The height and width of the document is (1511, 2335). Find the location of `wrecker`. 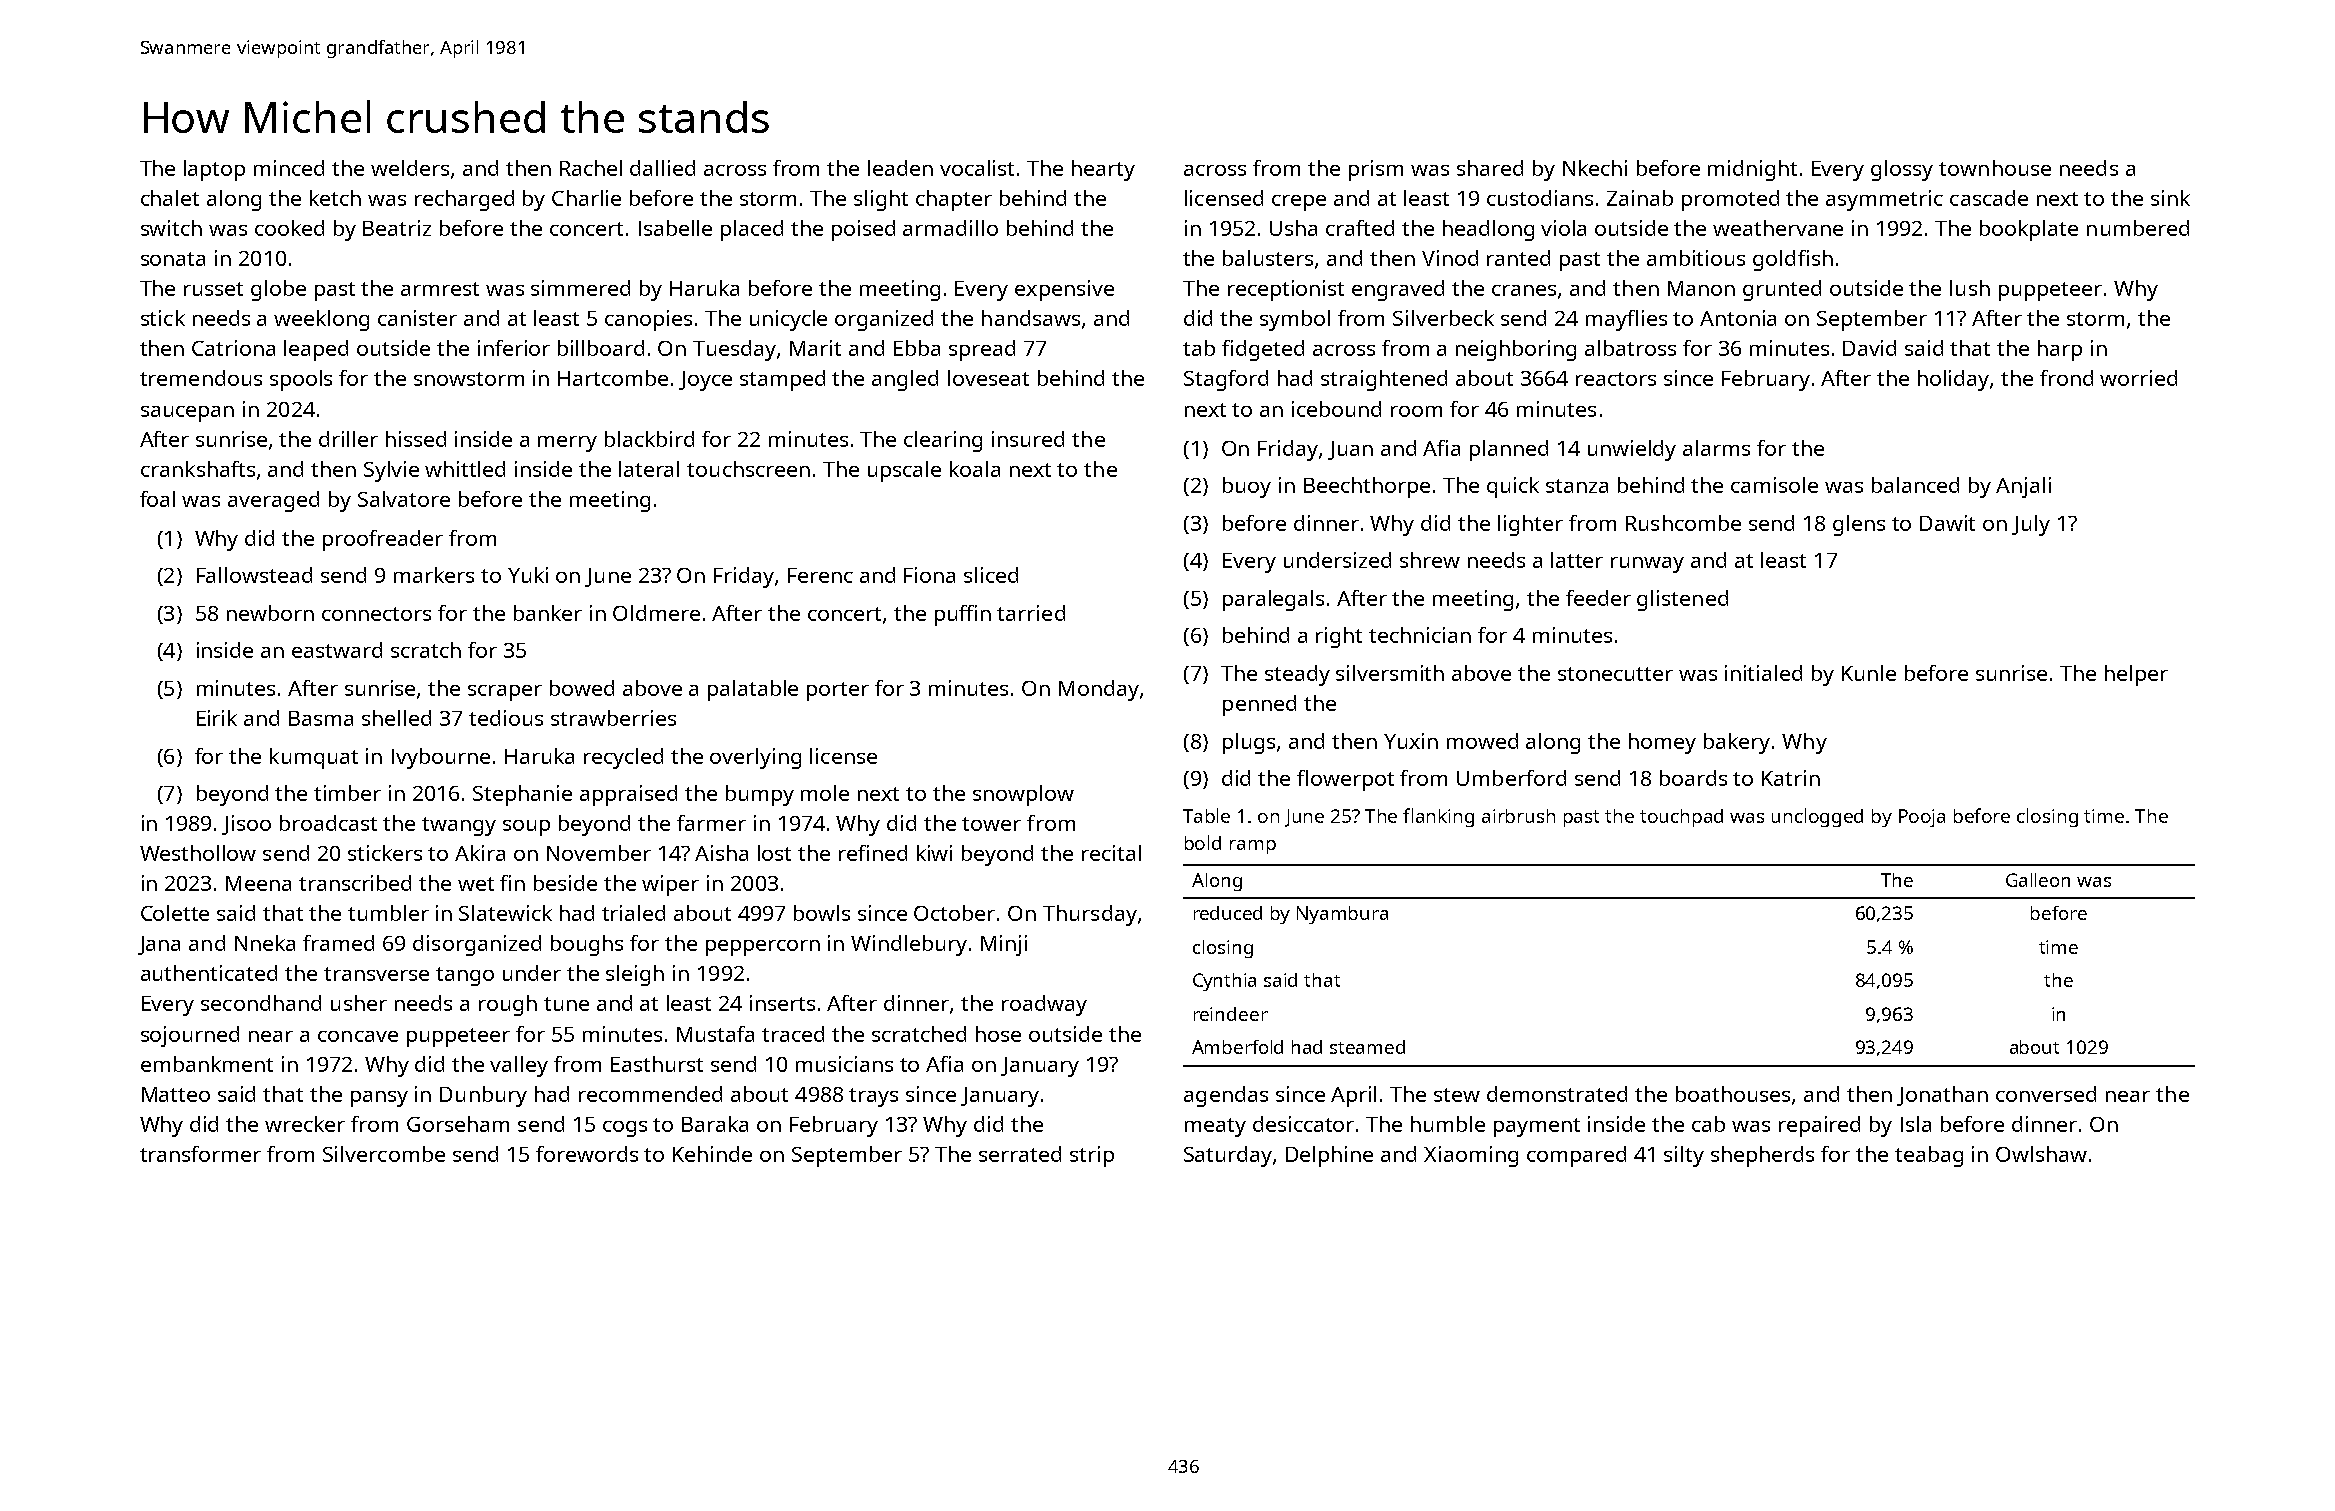

wrecker is located at coordinates (305, 1124).
